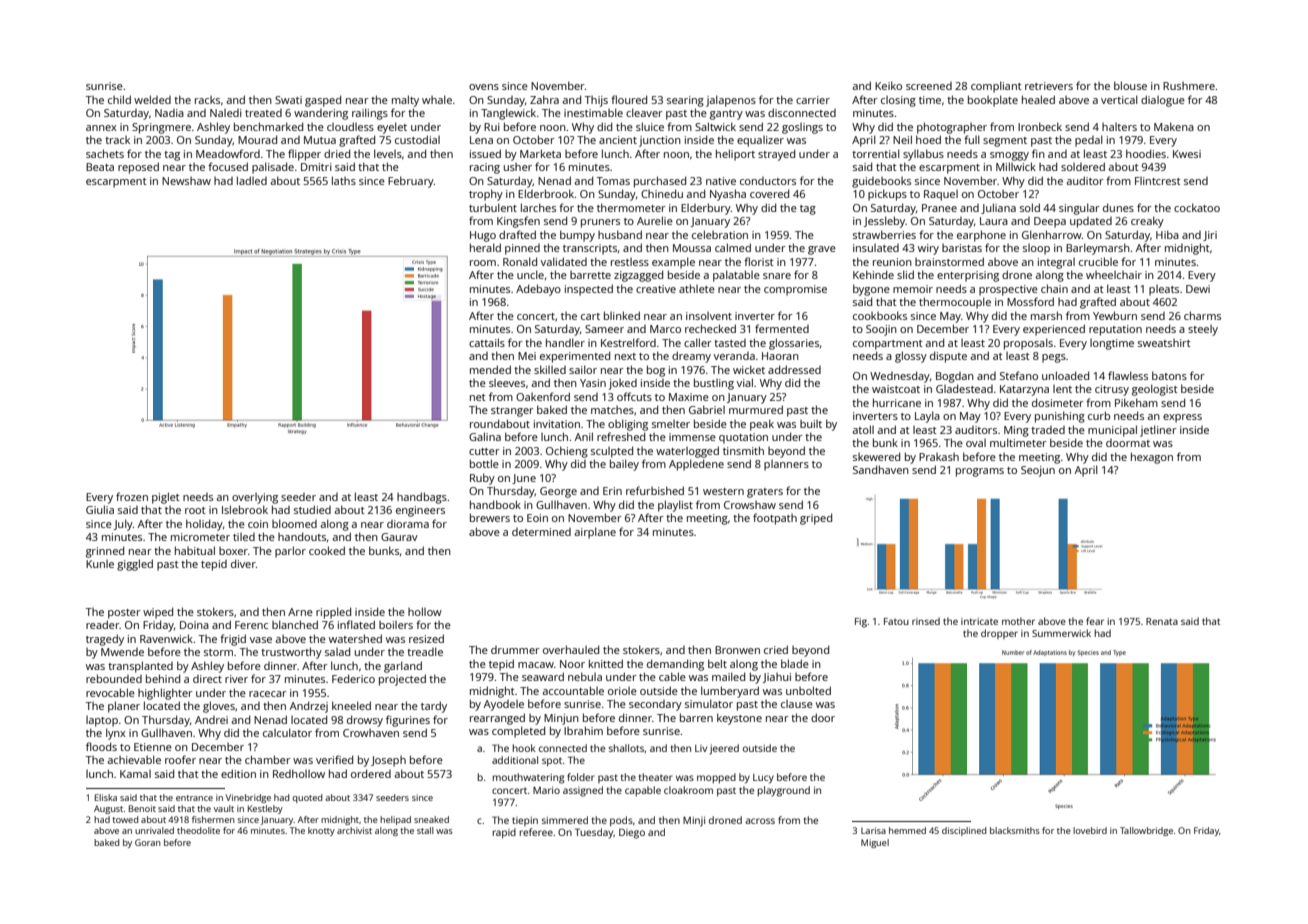  What do you see at coordinates (911, 357) in the screenshot?
I see `glossy` at bounding box center [911, 357].
